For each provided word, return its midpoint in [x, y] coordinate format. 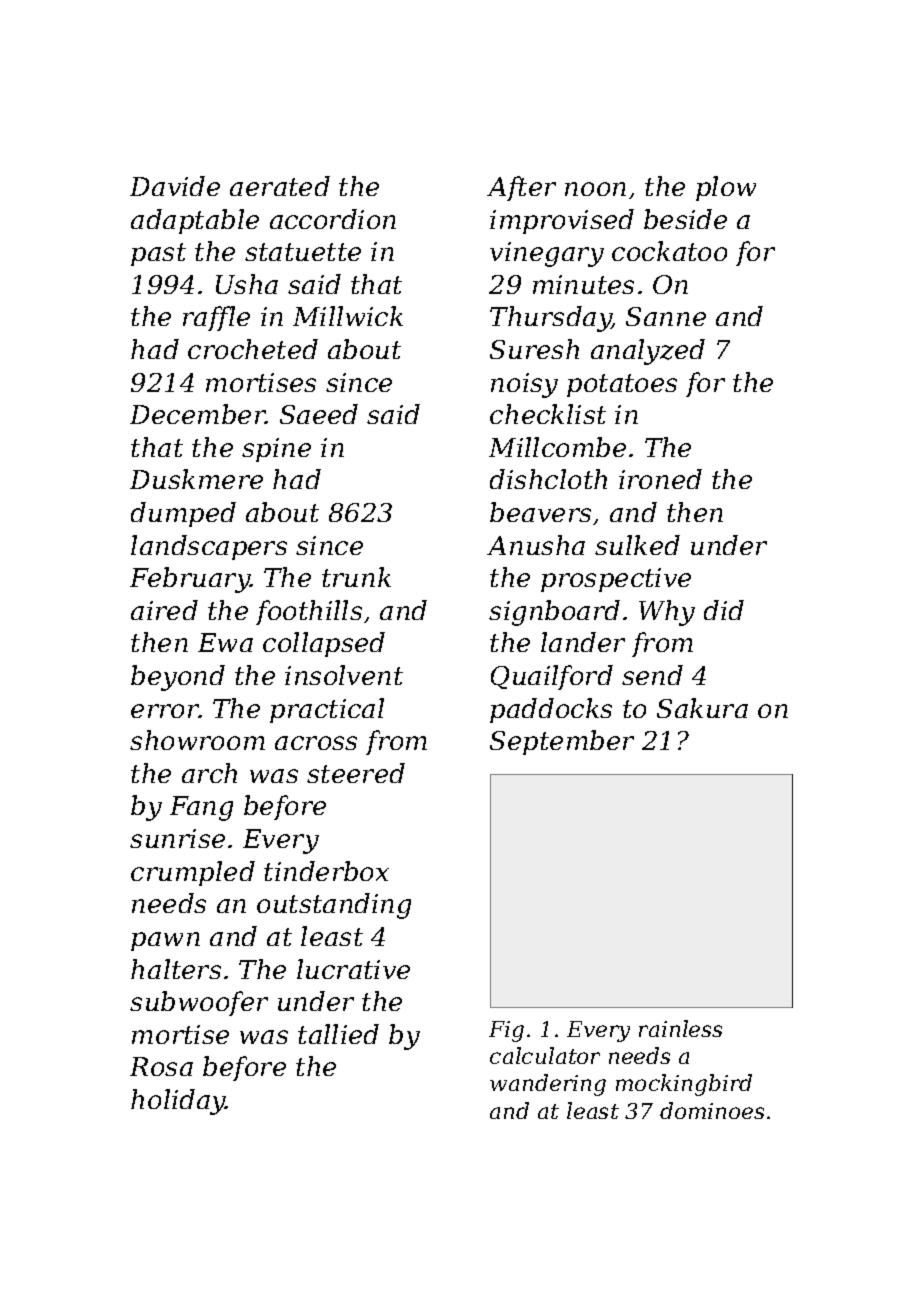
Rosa [161, 1066]
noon [595, 189]
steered [356, 773]
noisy [524, 385]
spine [276, 450]
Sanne [666, 316]
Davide [175, 186]
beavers [540, 512]
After [521, 188]
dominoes [712, 1110]
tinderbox [326, 871]
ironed [660, 479]
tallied [338, 1034]
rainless [680, 1028]
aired [164, 610]
